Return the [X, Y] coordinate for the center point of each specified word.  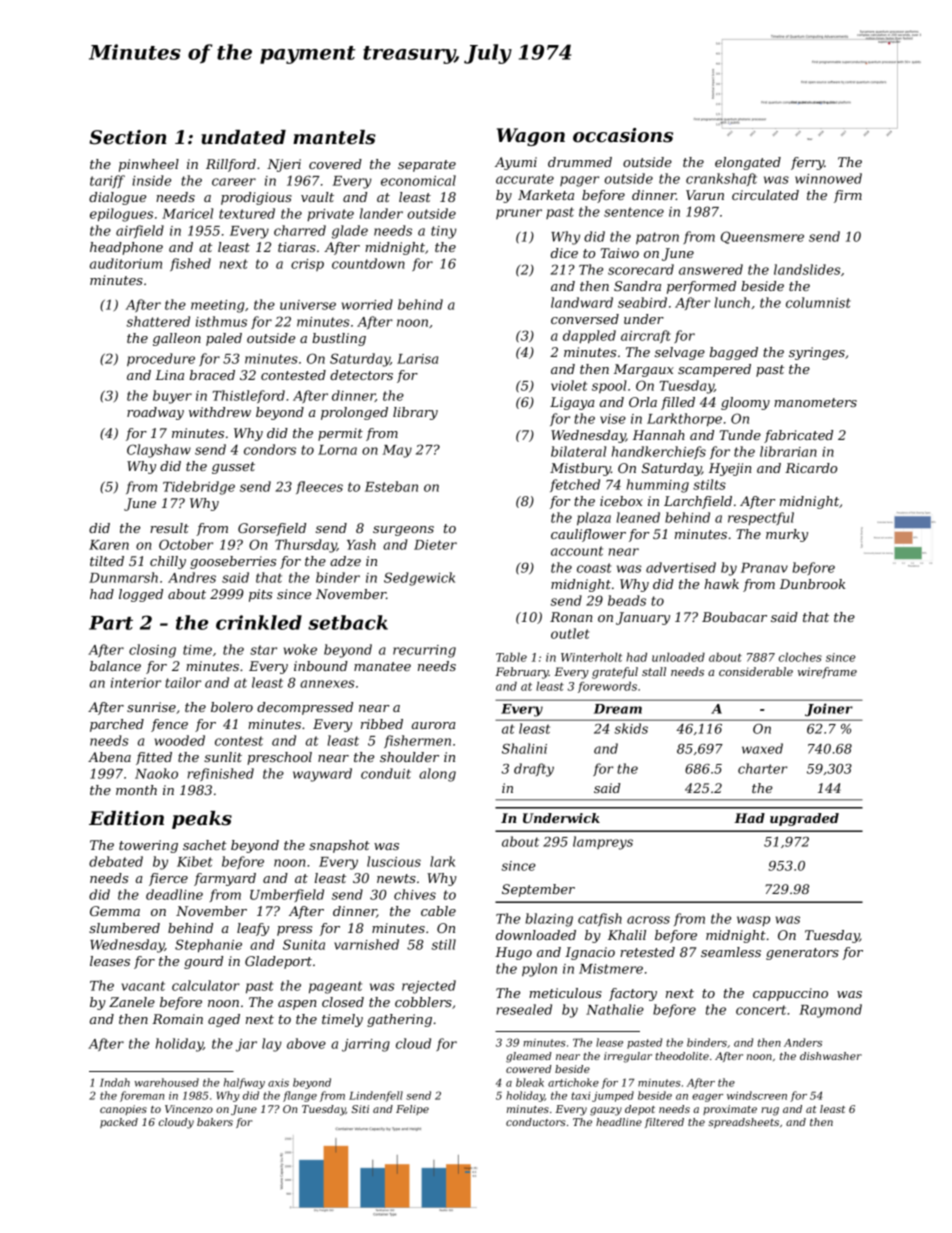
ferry [807, 163]
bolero [232, 707]
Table [511, 657]
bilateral [578, 451]
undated [244, 137]
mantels [334, 137]
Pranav [764, 568]
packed [119, 1123]
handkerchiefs [659, 452]
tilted [107, 561]
